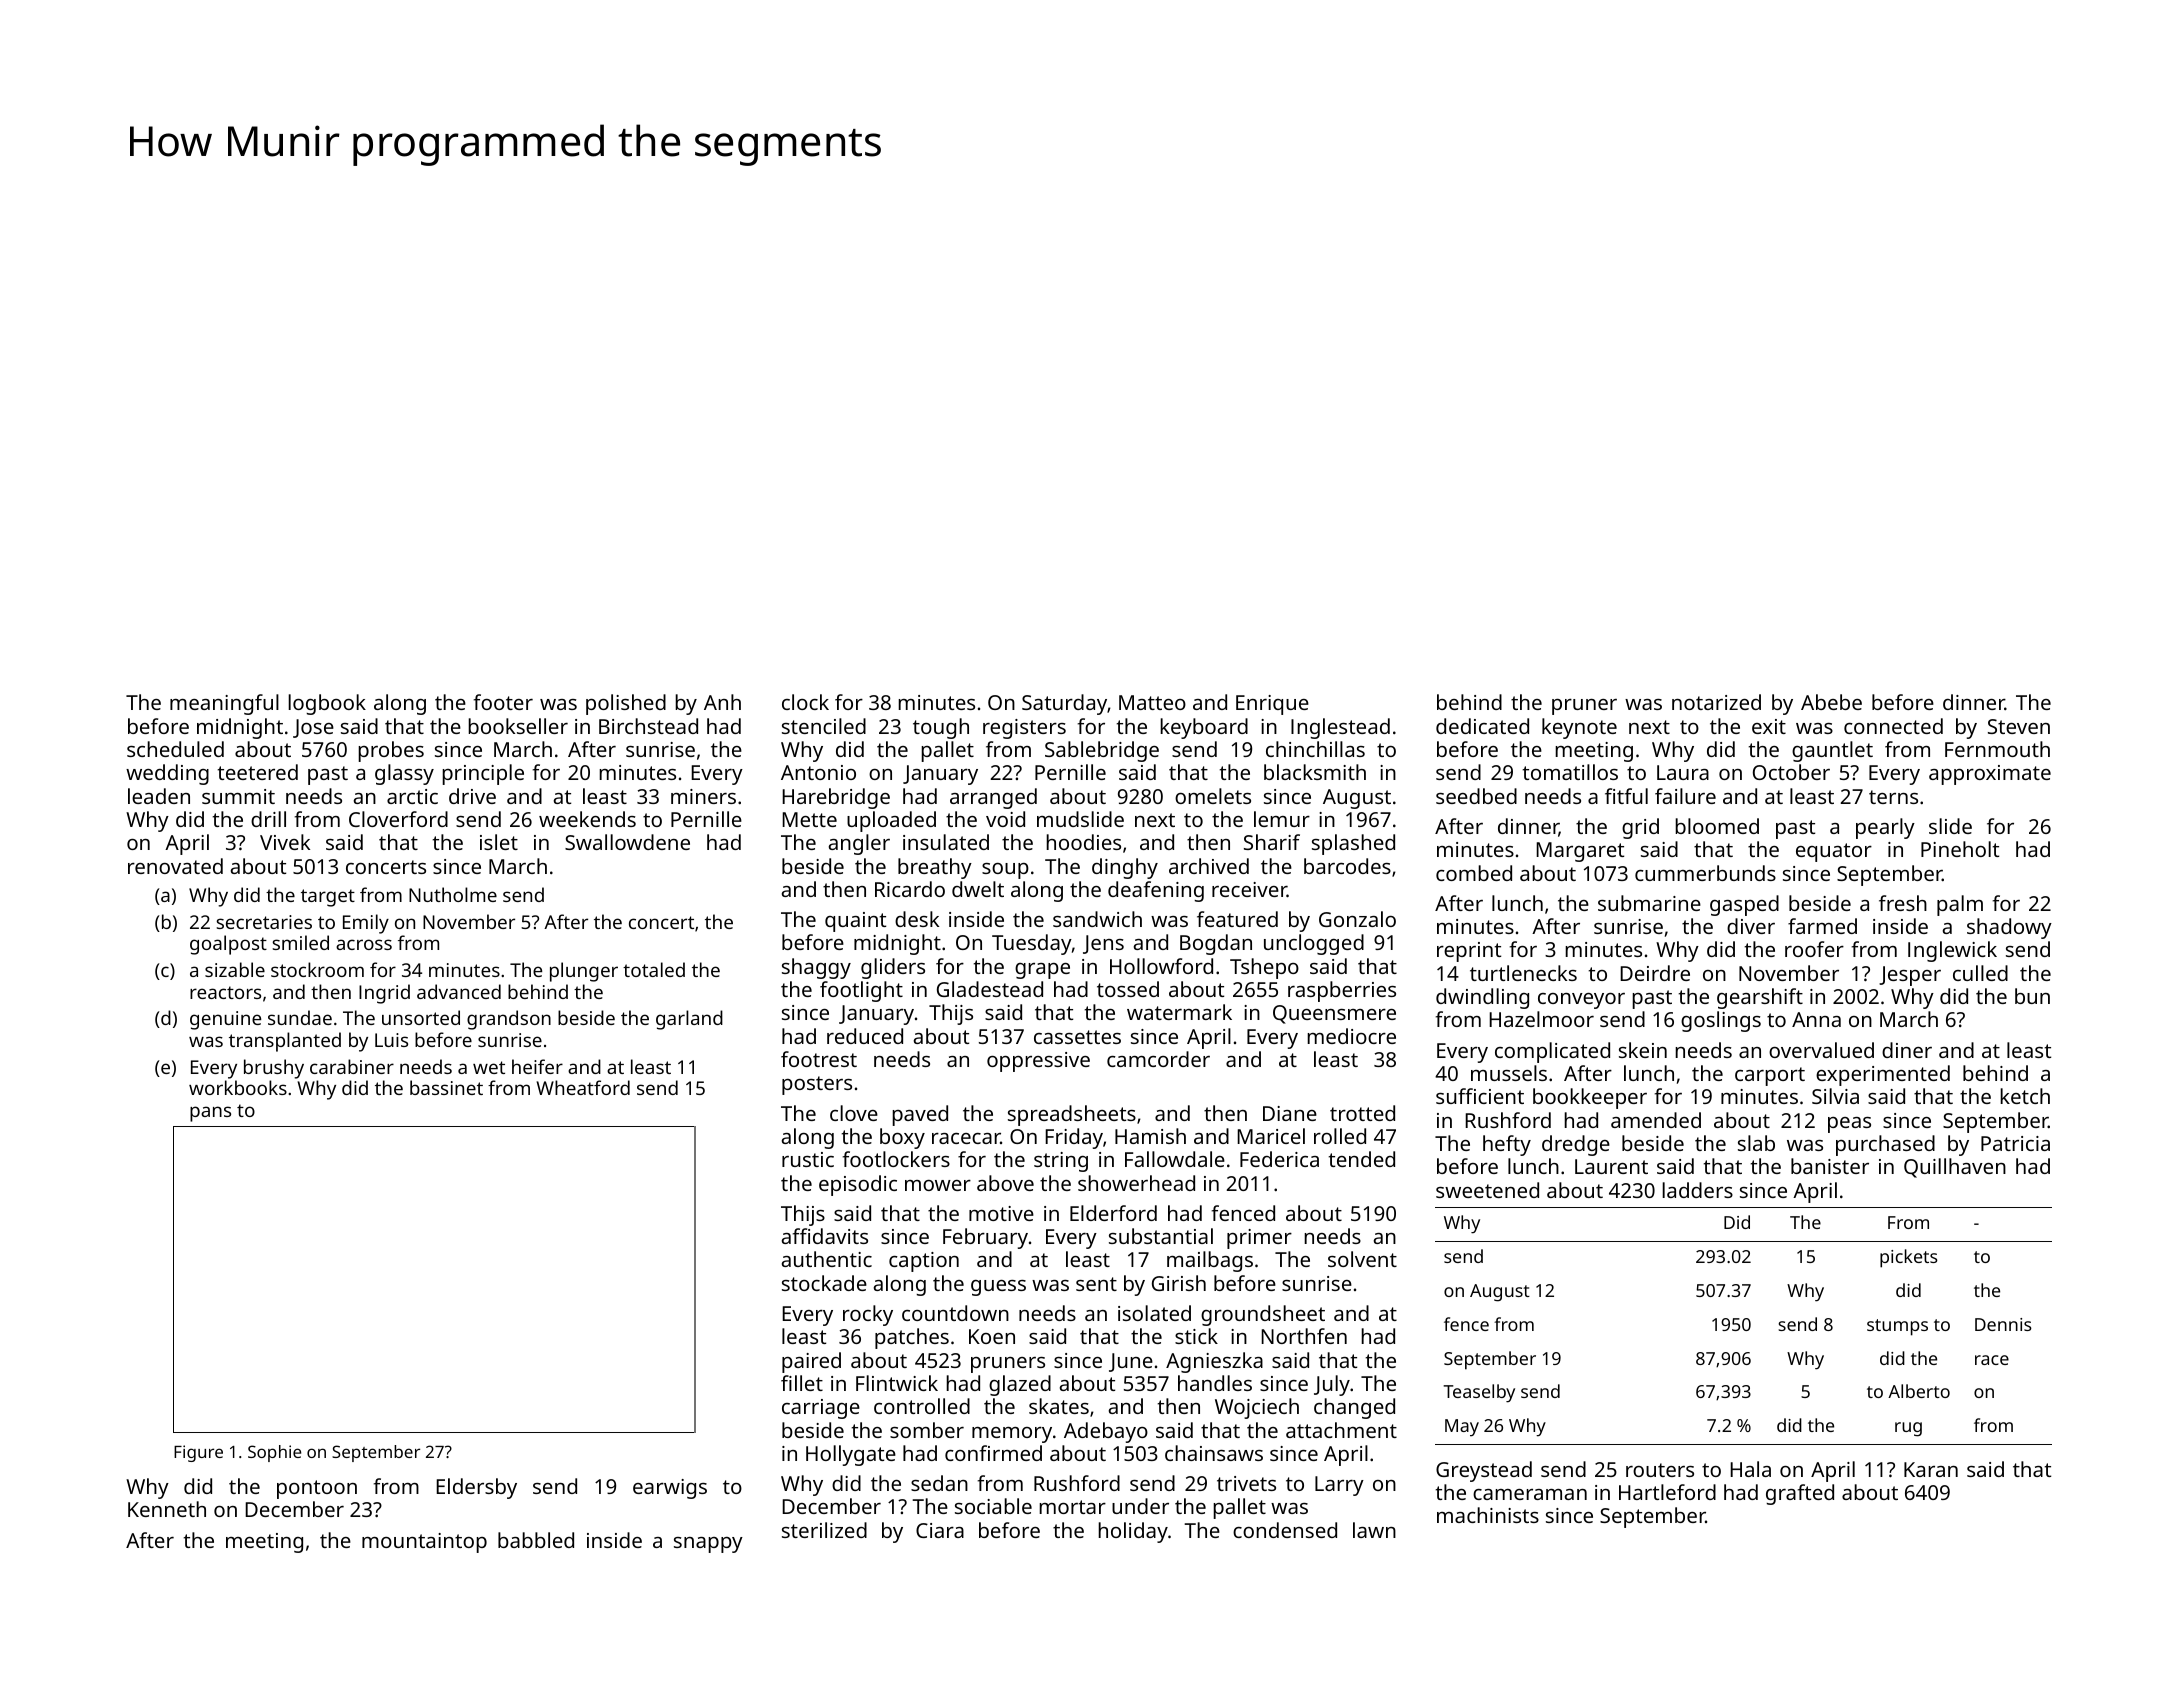 Image resolution: width=2178 pixels, height=1683 pixels. I want to click on blacksmith, so click(1315, 772).
